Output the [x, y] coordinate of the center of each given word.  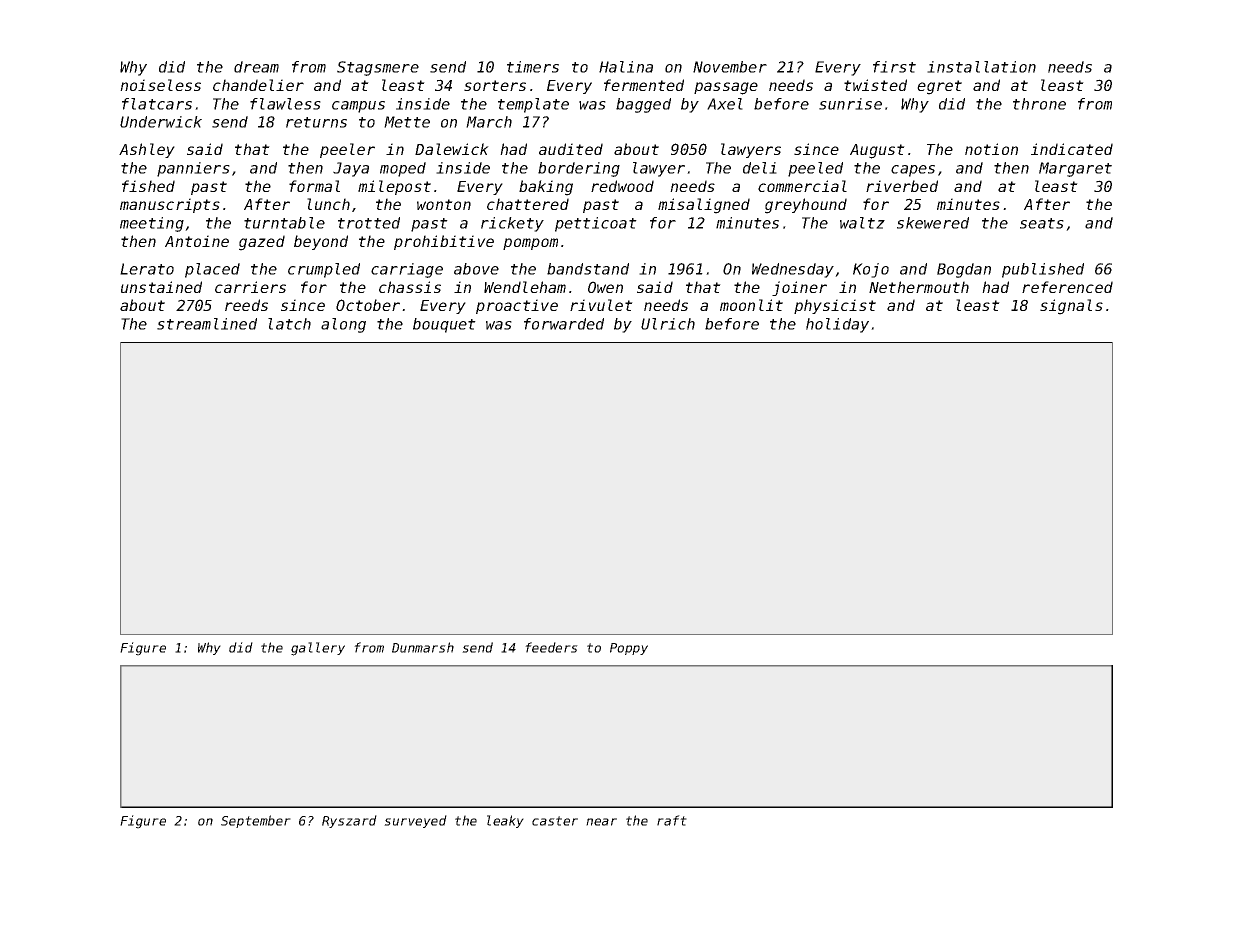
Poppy [629, 649]
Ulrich [668, 324]
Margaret [1075, 169]
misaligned [704, 206]
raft [672, 820]
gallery [318, 649]
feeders [551, 647]
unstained [161, 287]
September [256, 821]
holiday [837, 325]
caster [555, 821]
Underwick [161, 122]
